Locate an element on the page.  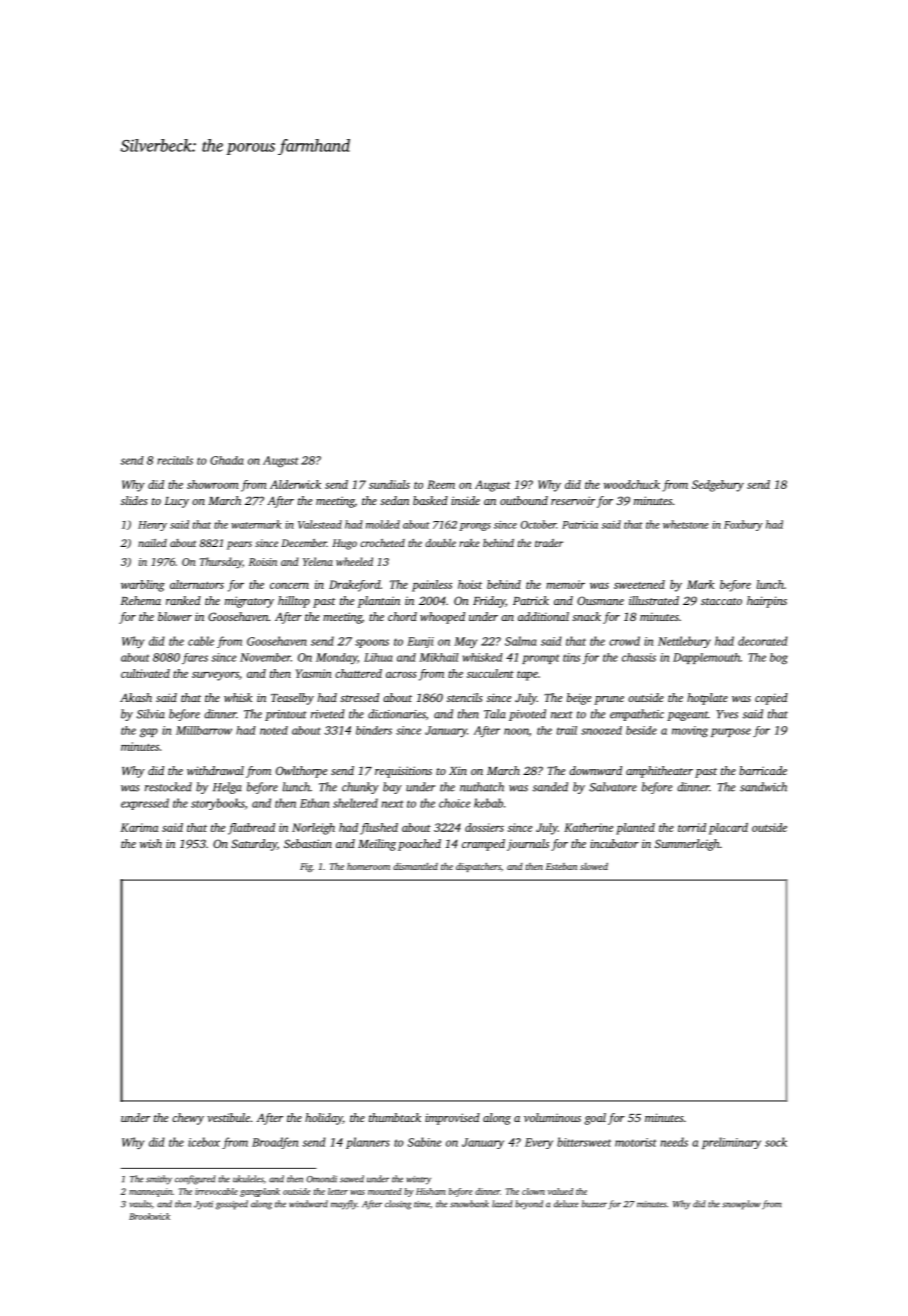
woodchuck is located at coordinates (632, 484).
